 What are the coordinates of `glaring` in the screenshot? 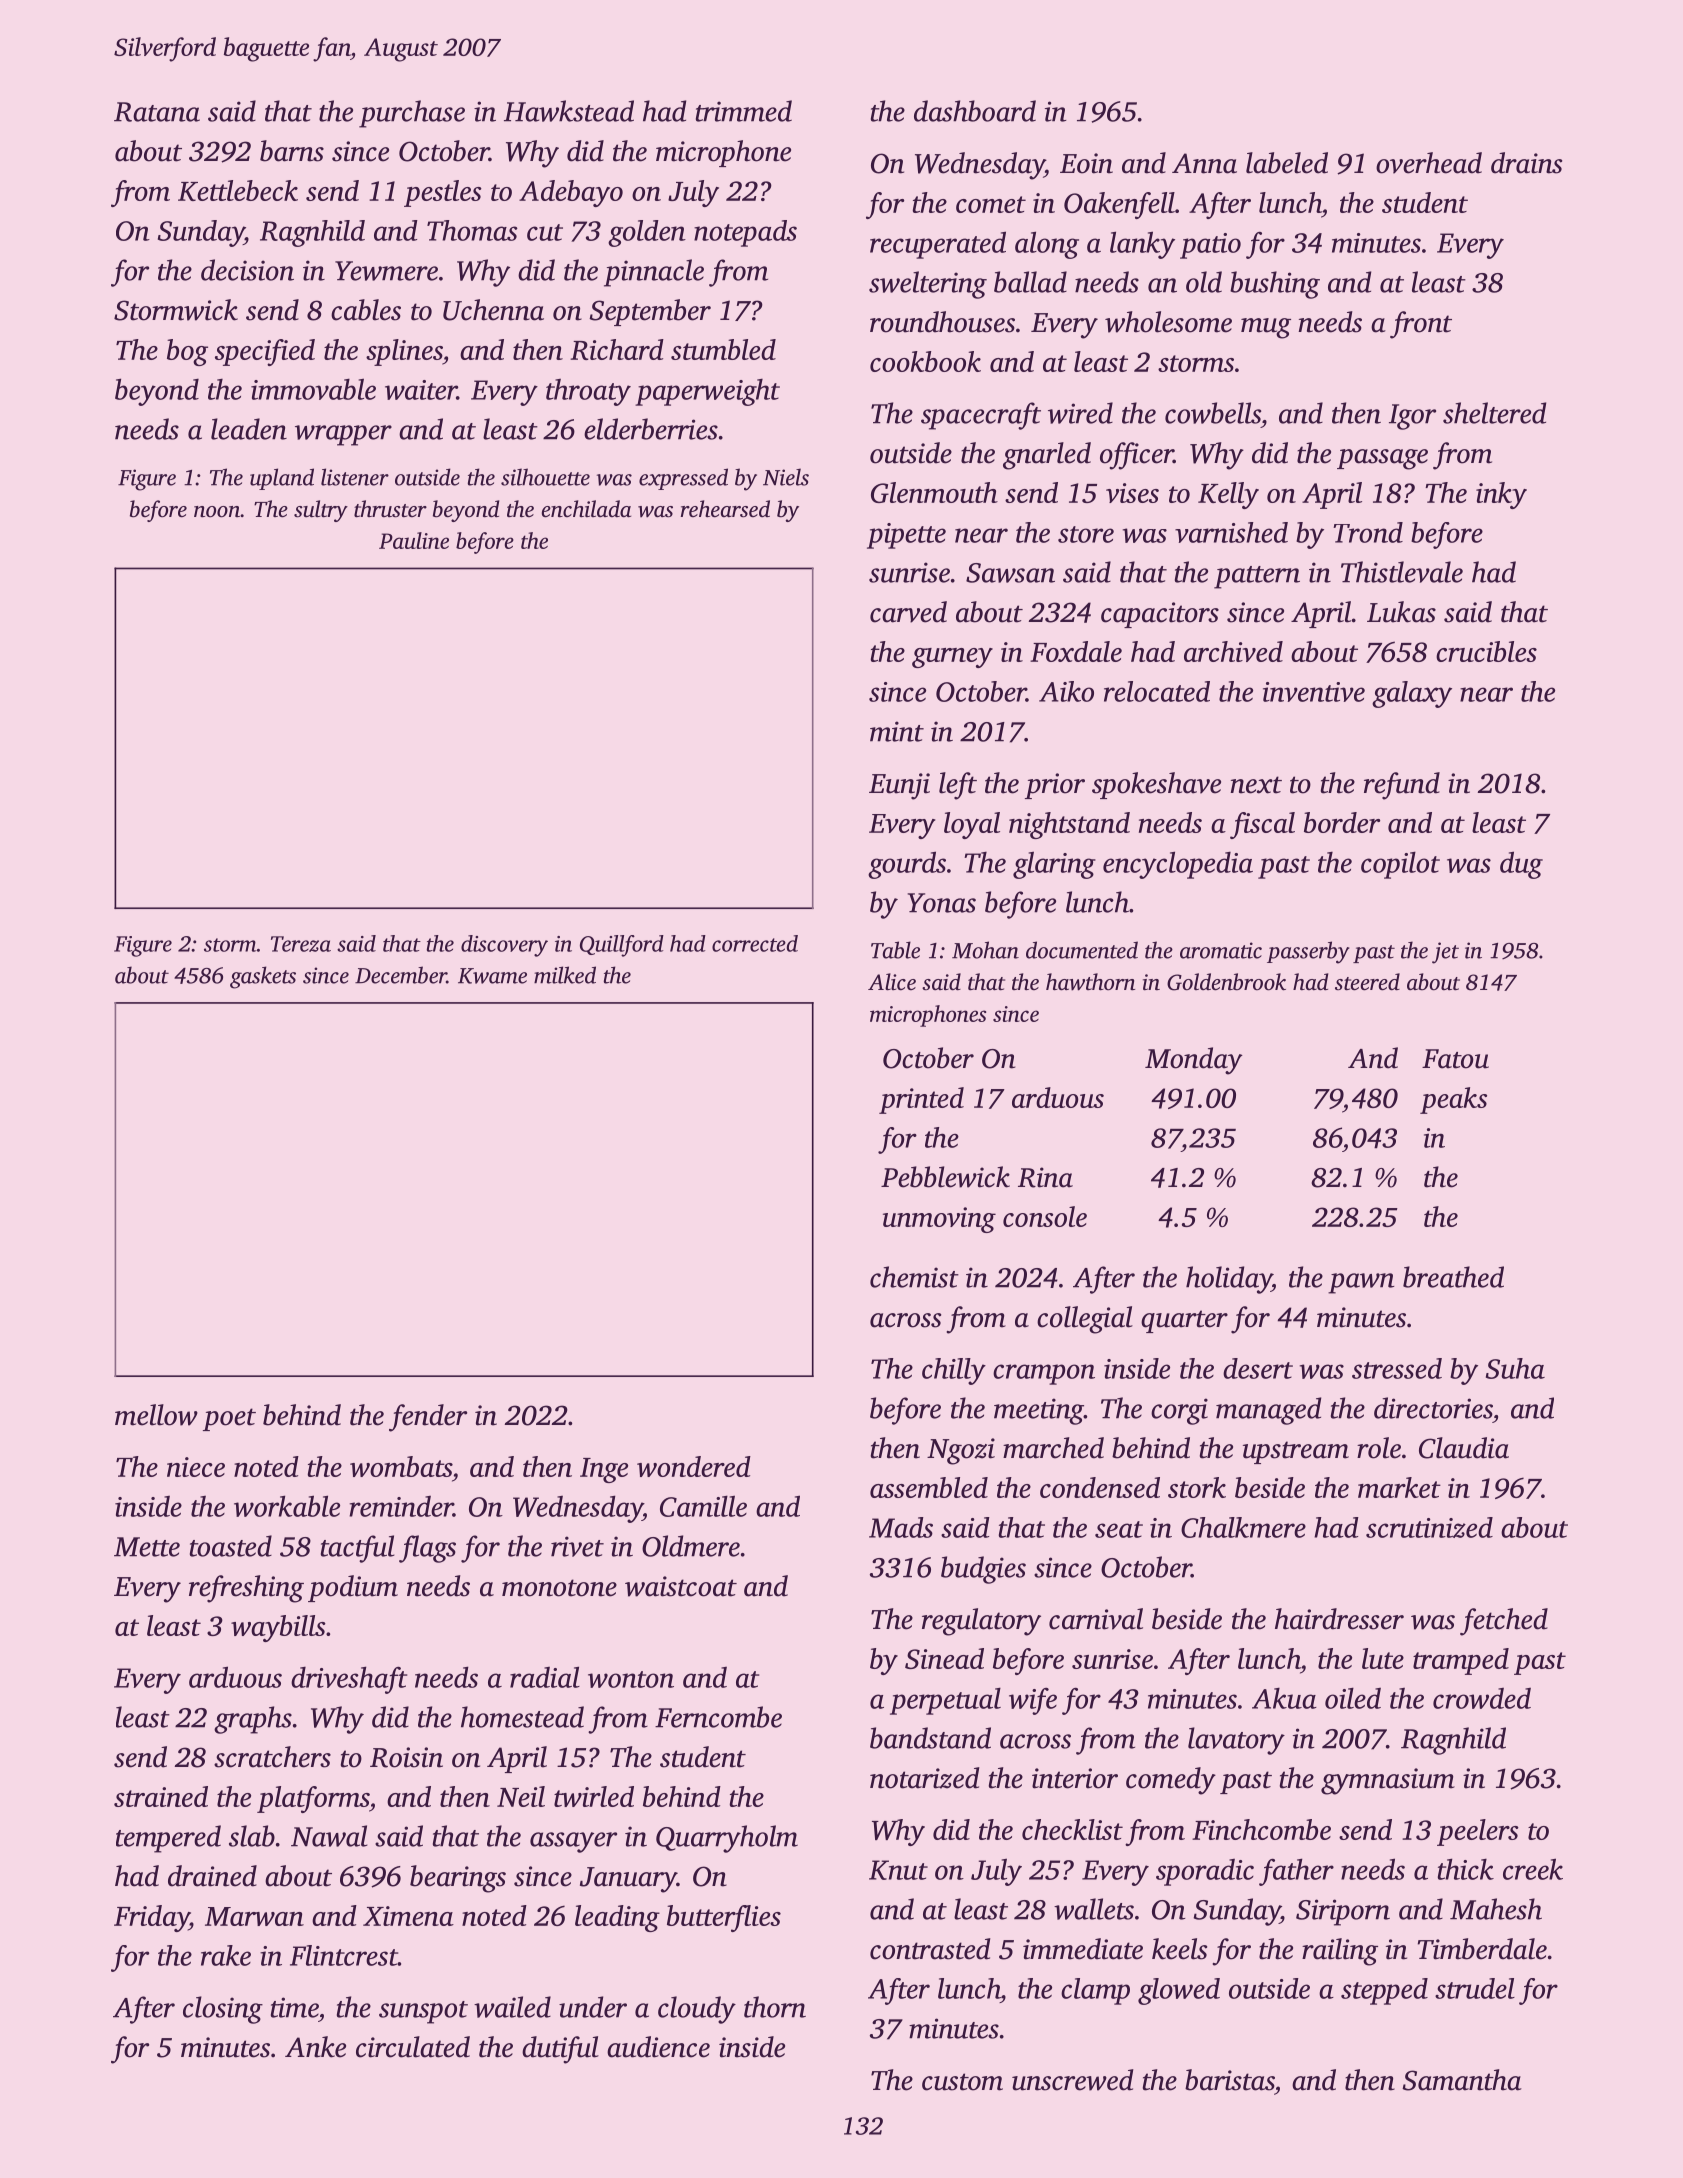 It's located at (1054, 865).
